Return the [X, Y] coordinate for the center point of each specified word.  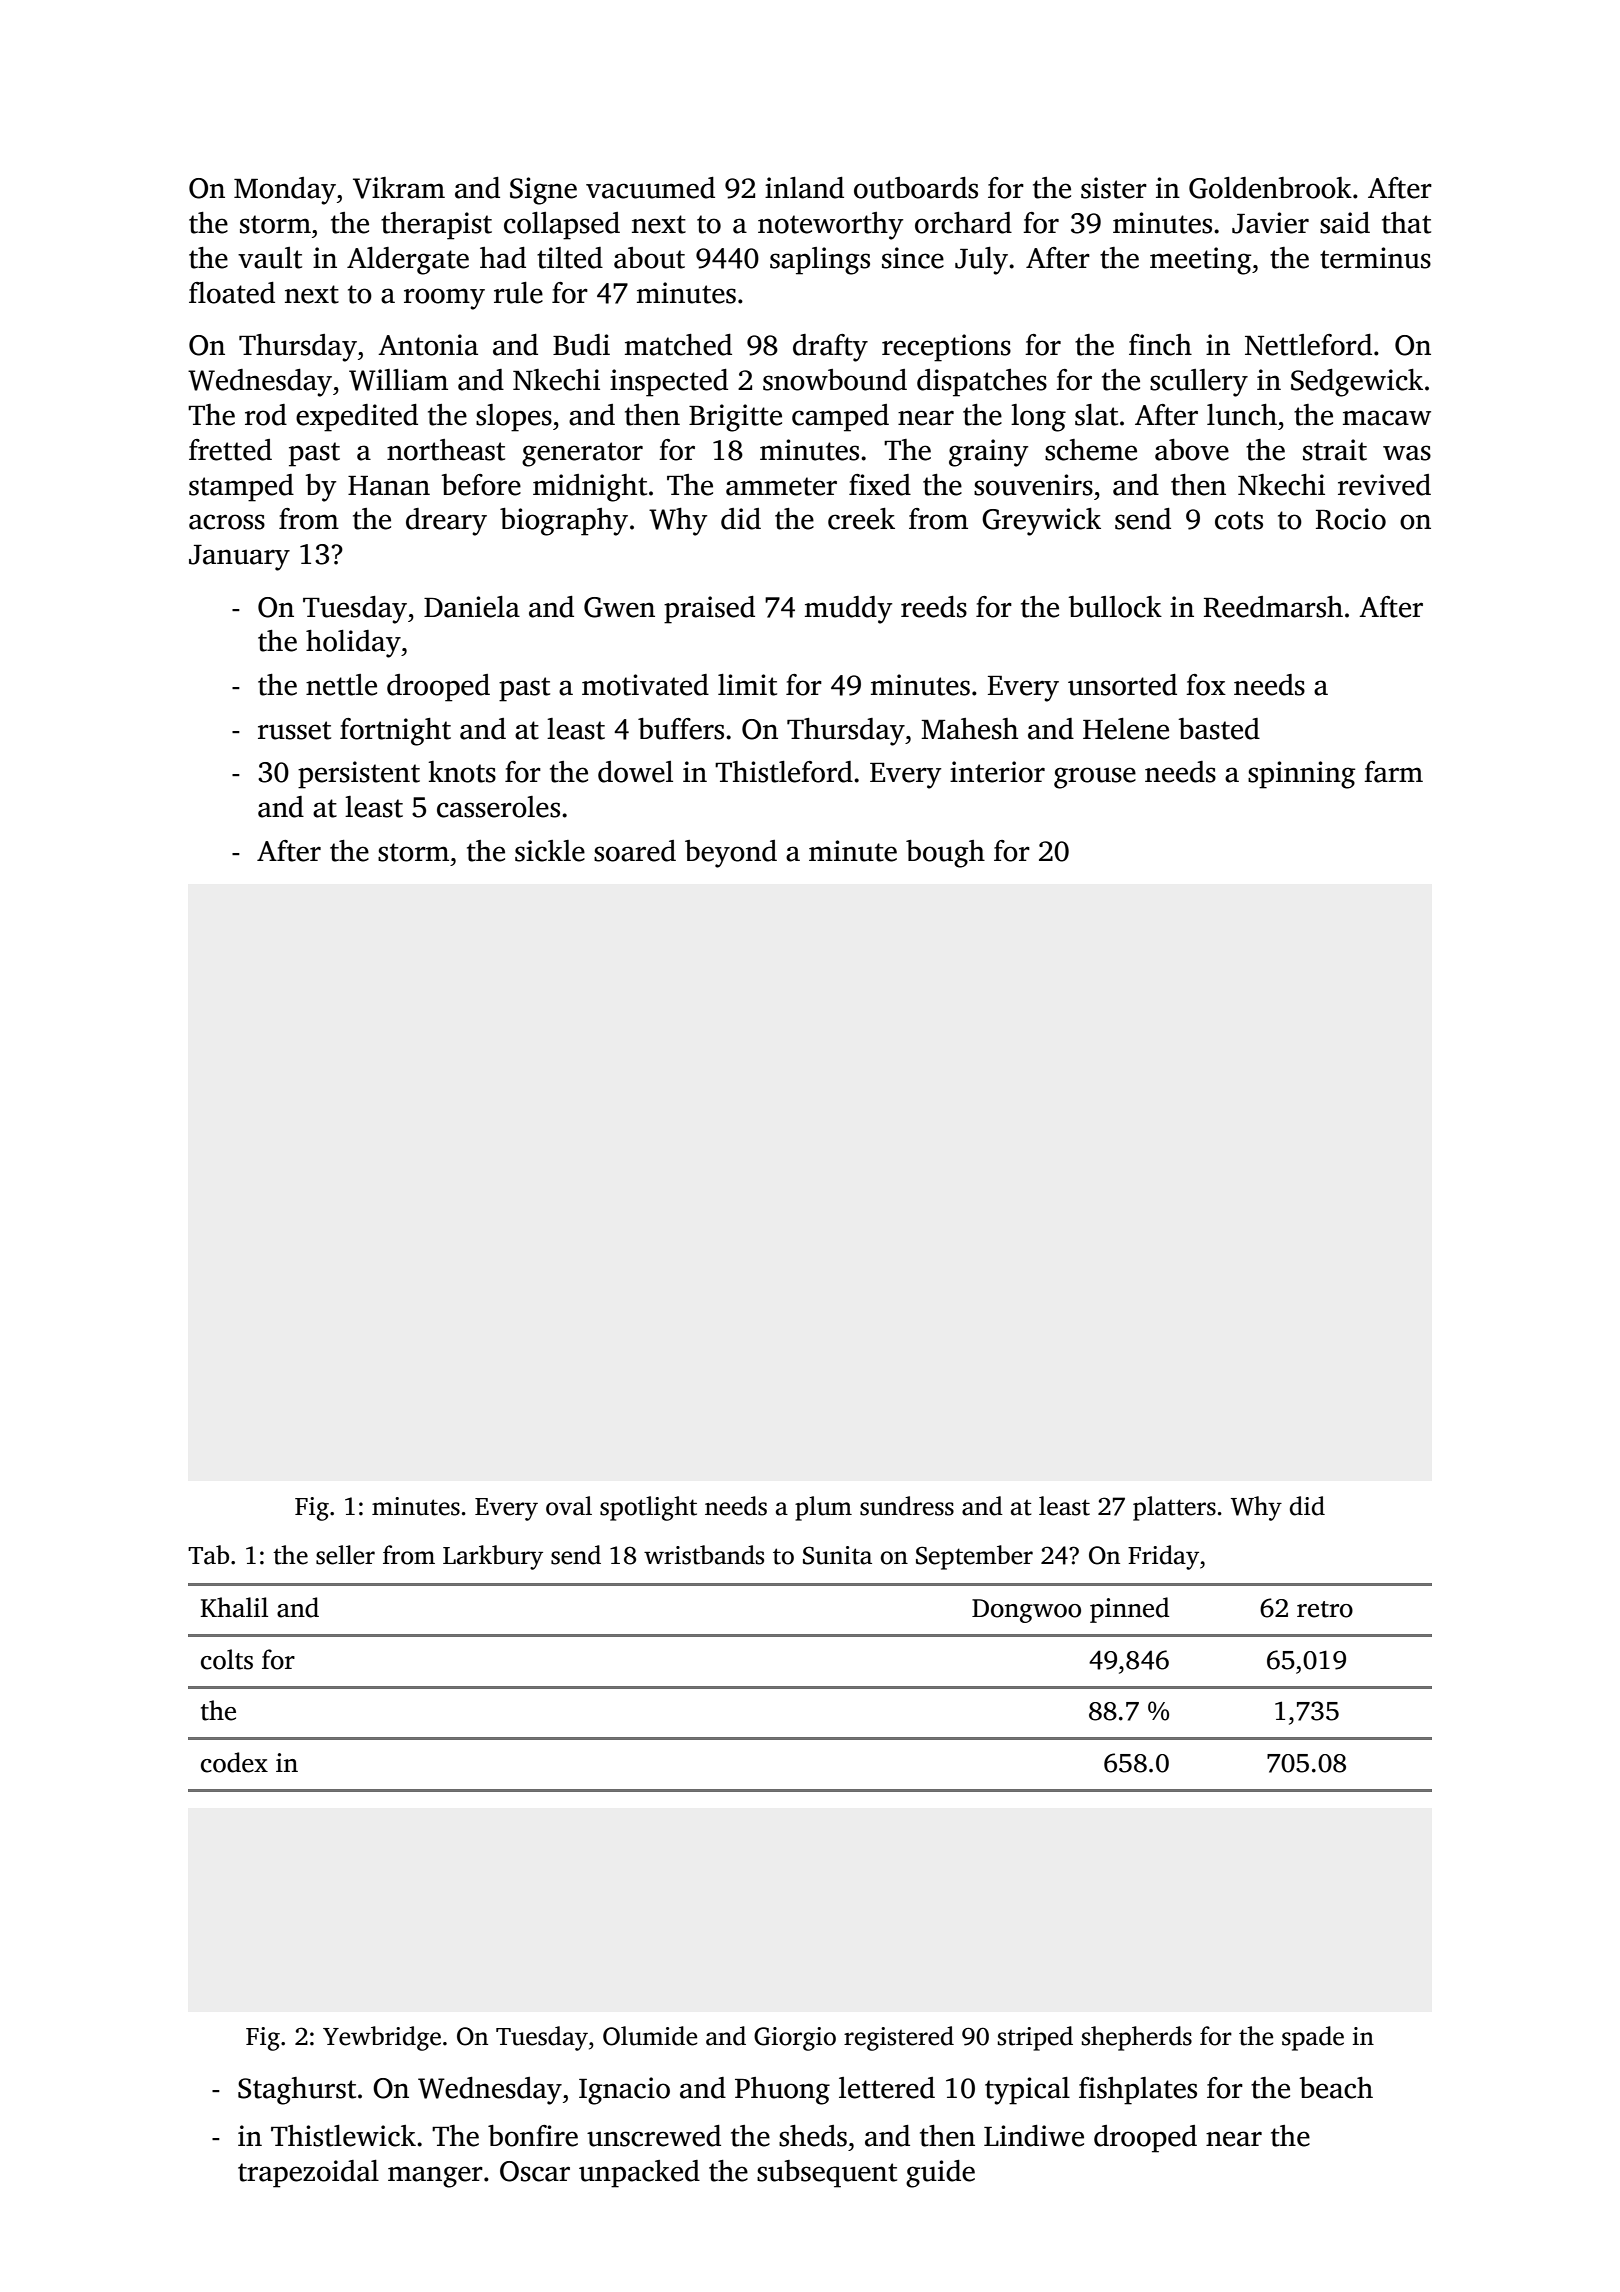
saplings [820, 261]
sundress [907, 1506]
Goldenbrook [1270, 188]
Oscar [535, 2171]
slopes [514, 418]
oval [569, 1506]
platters [1174, 1508]
